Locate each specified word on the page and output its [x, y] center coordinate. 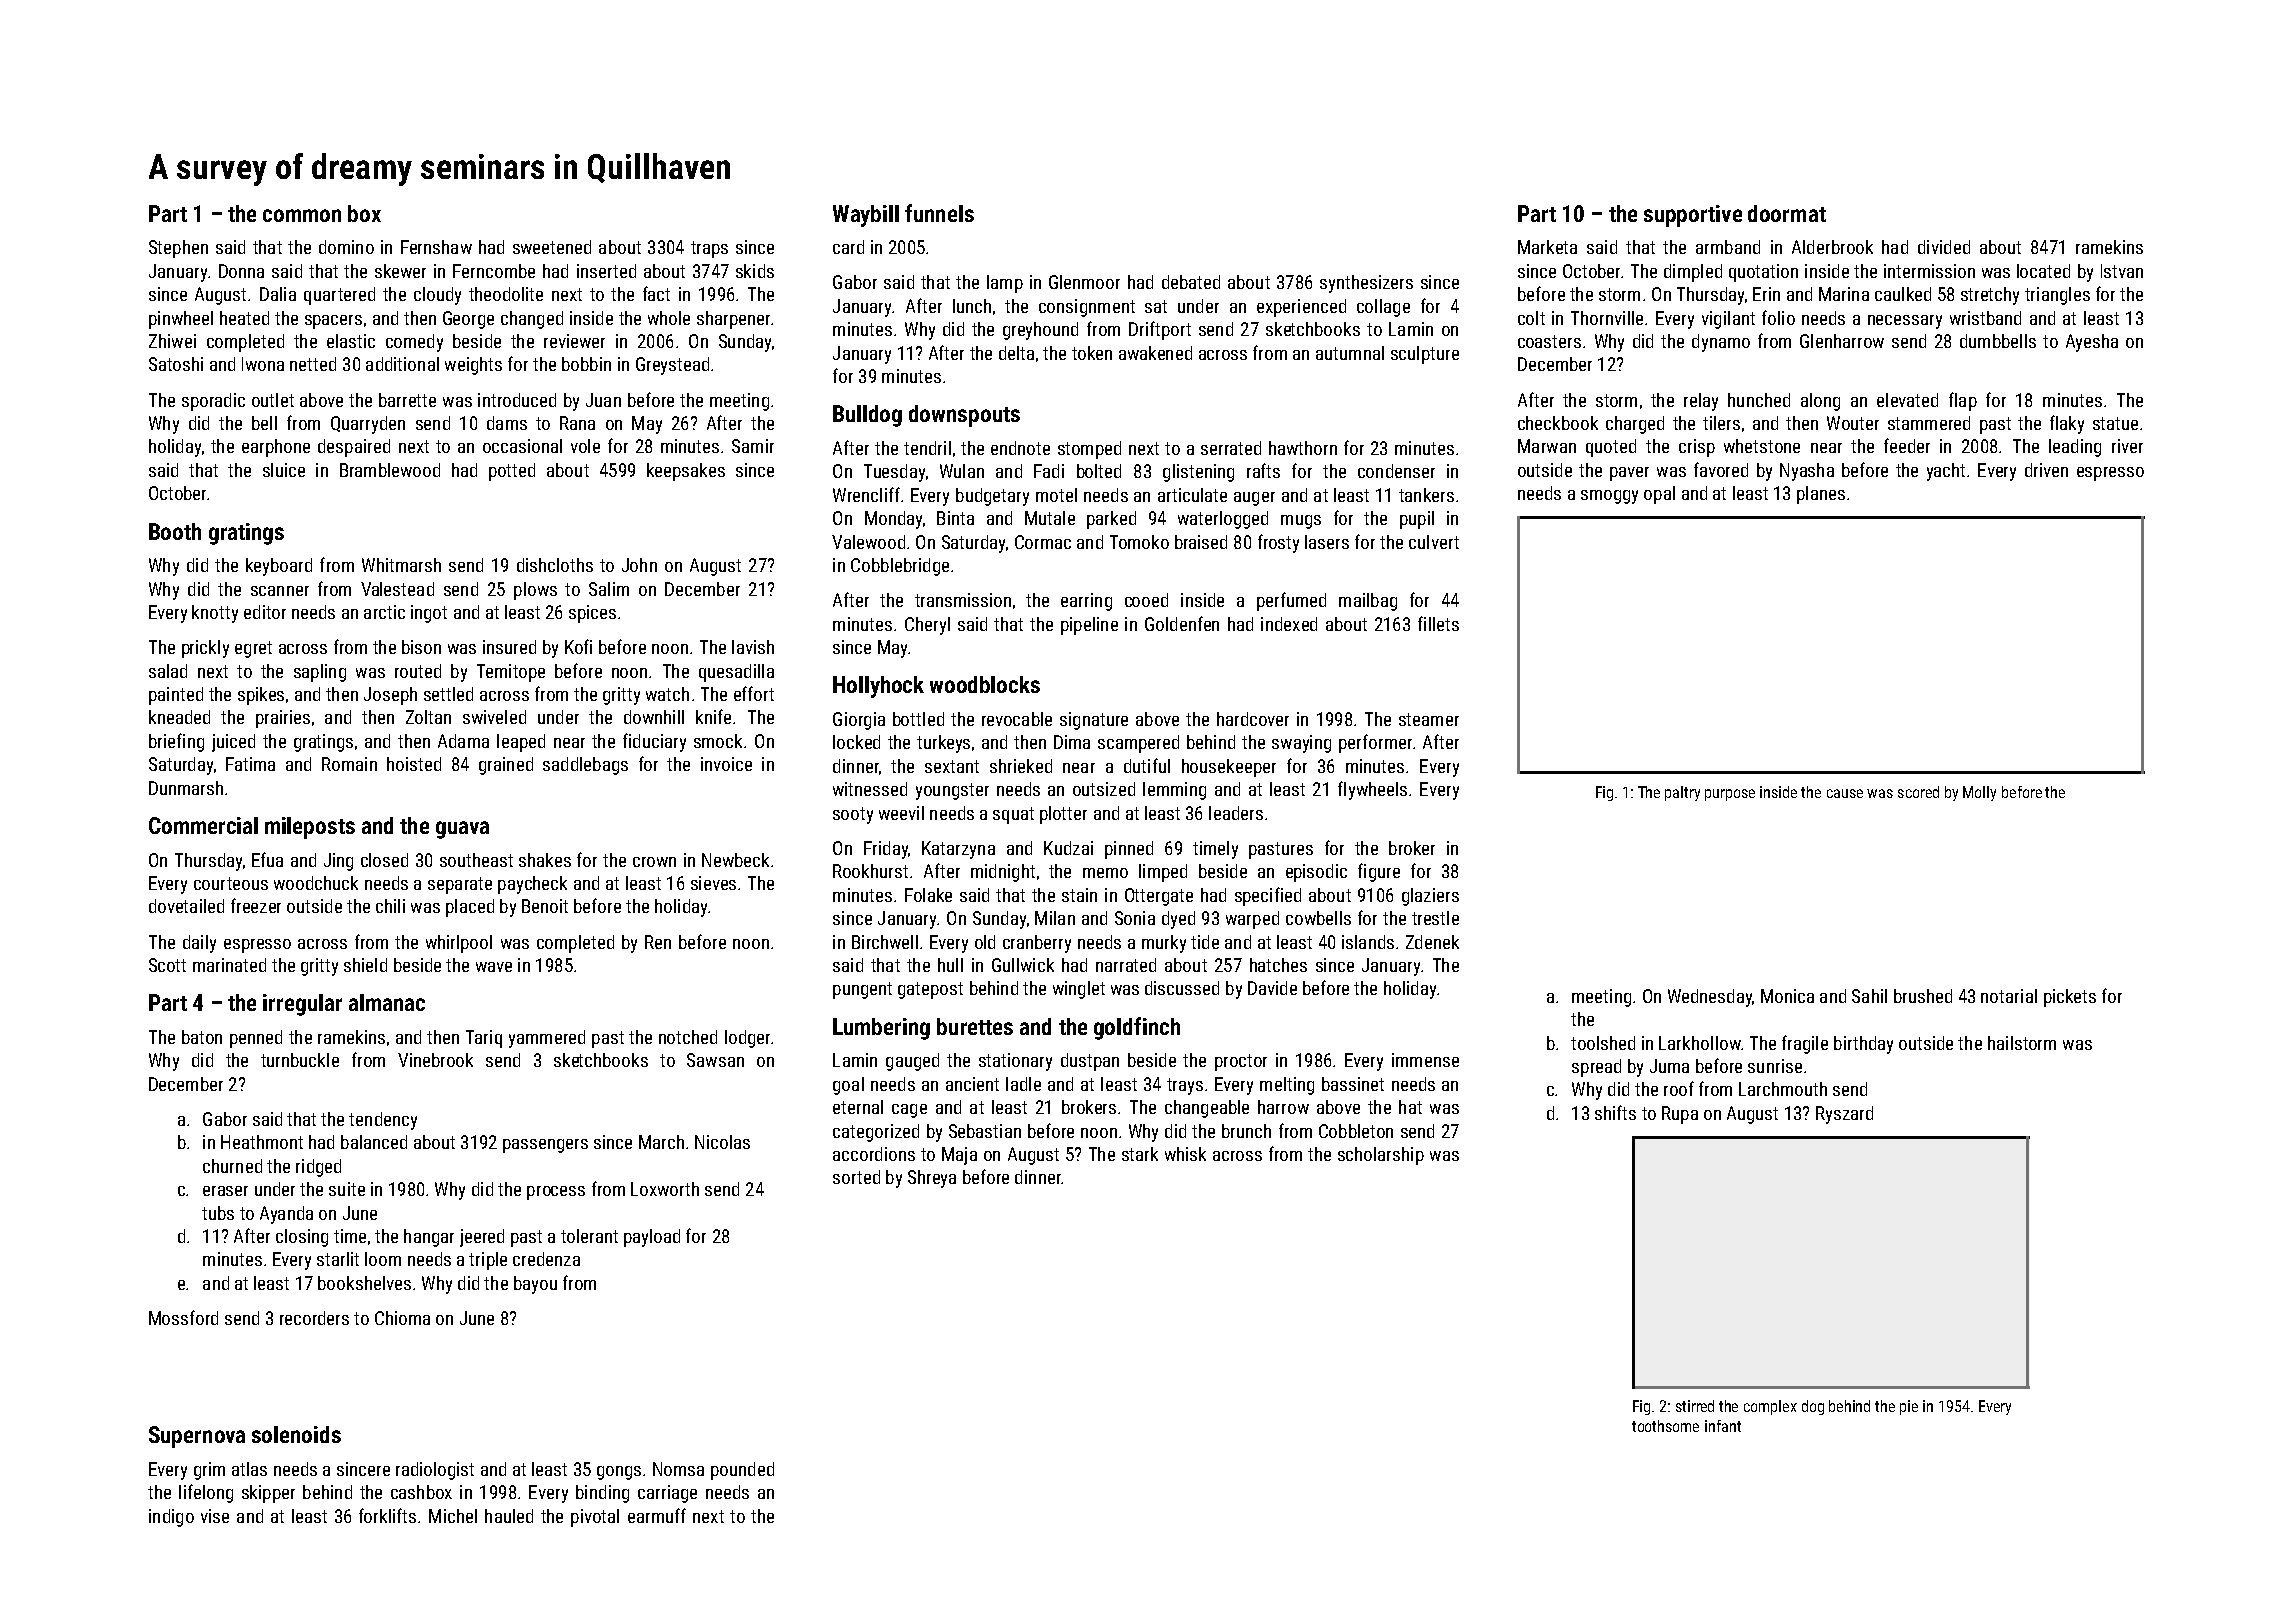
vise [215, 1516]
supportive [1693, 216]
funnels [939, 213]
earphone [276, 448]
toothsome [1665, 1426]
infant [1723, 1426]
